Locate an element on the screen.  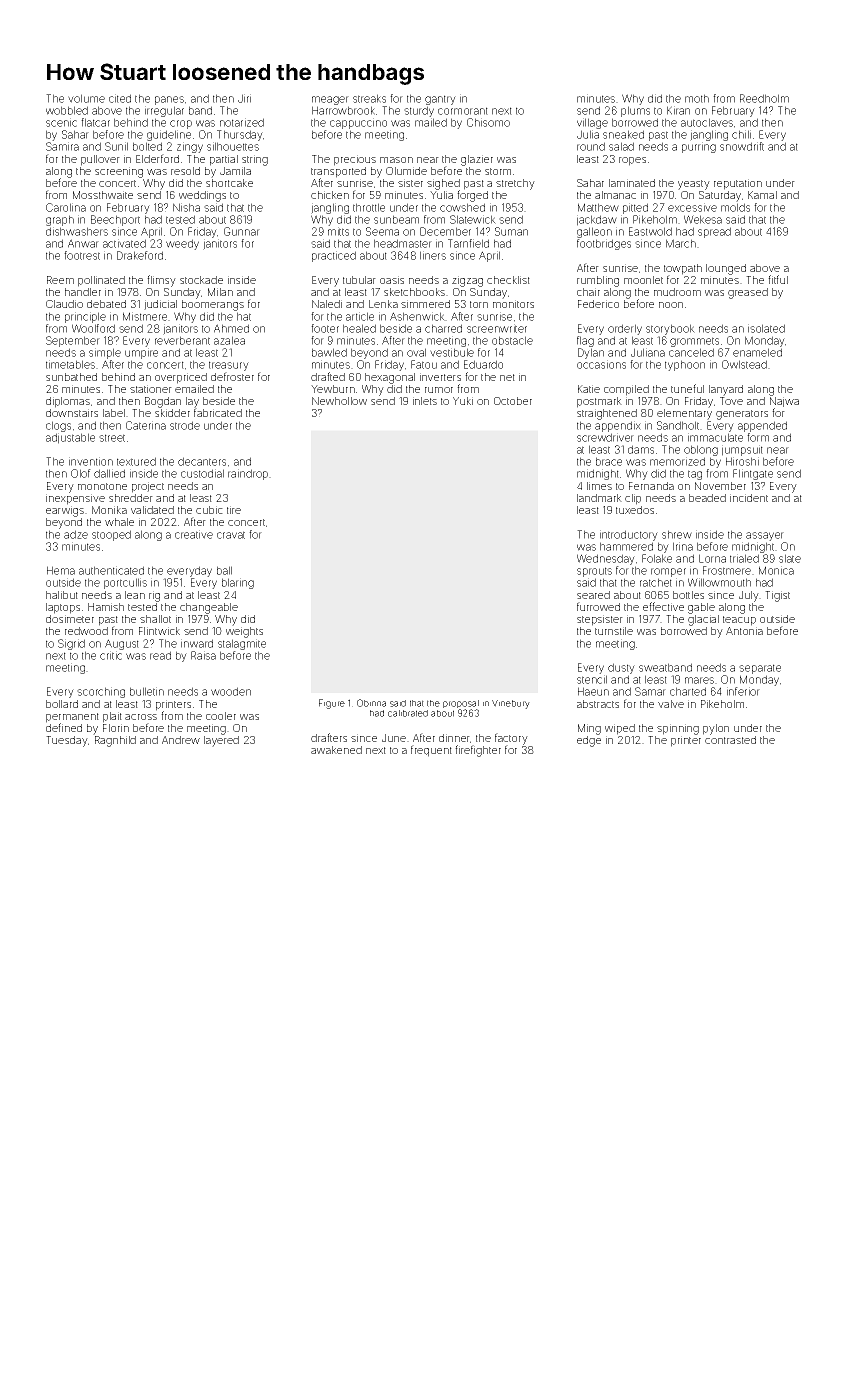
proposal is located at coordinates (461, 704).
